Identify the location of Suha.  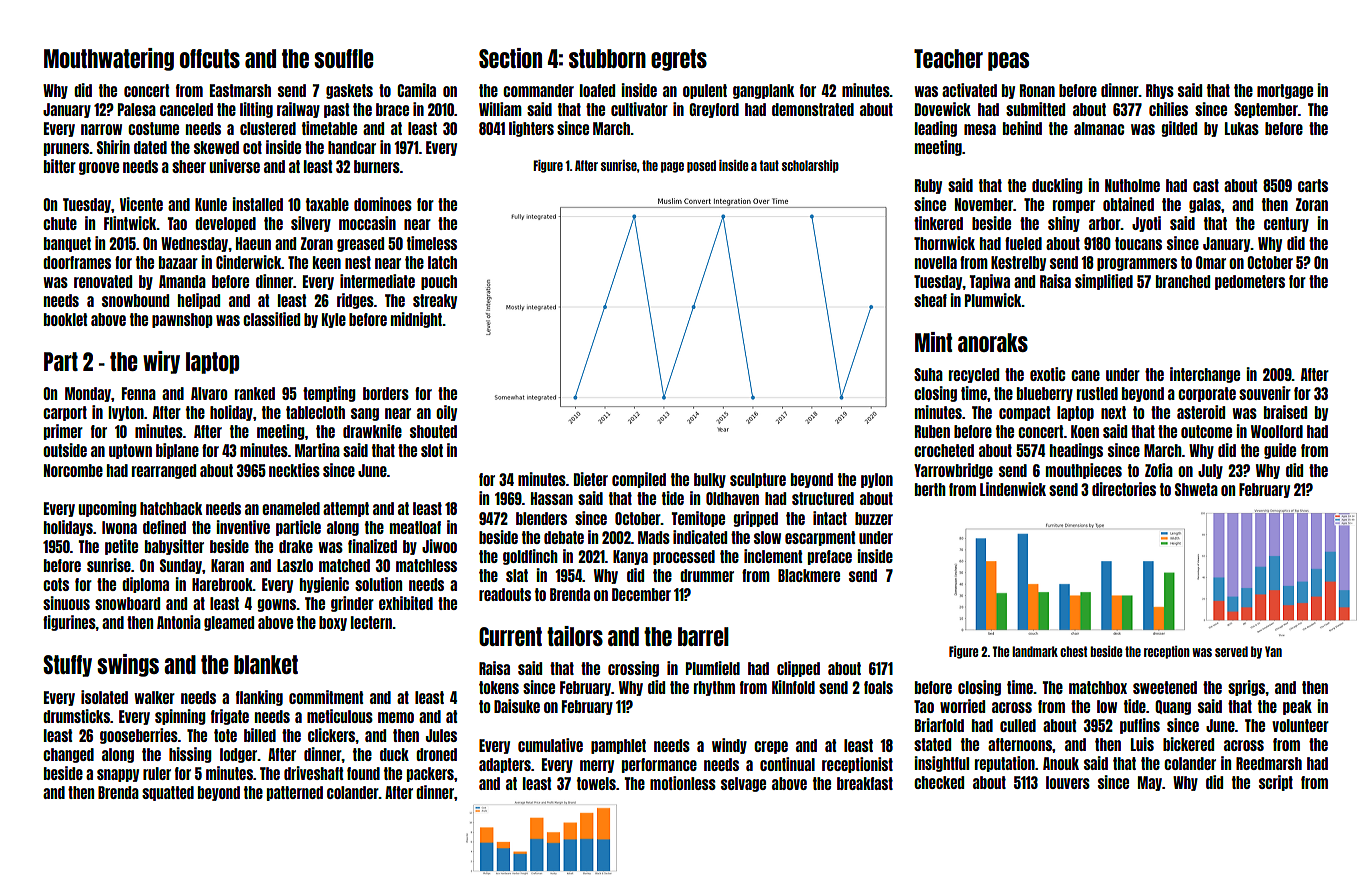
(928, 374).
